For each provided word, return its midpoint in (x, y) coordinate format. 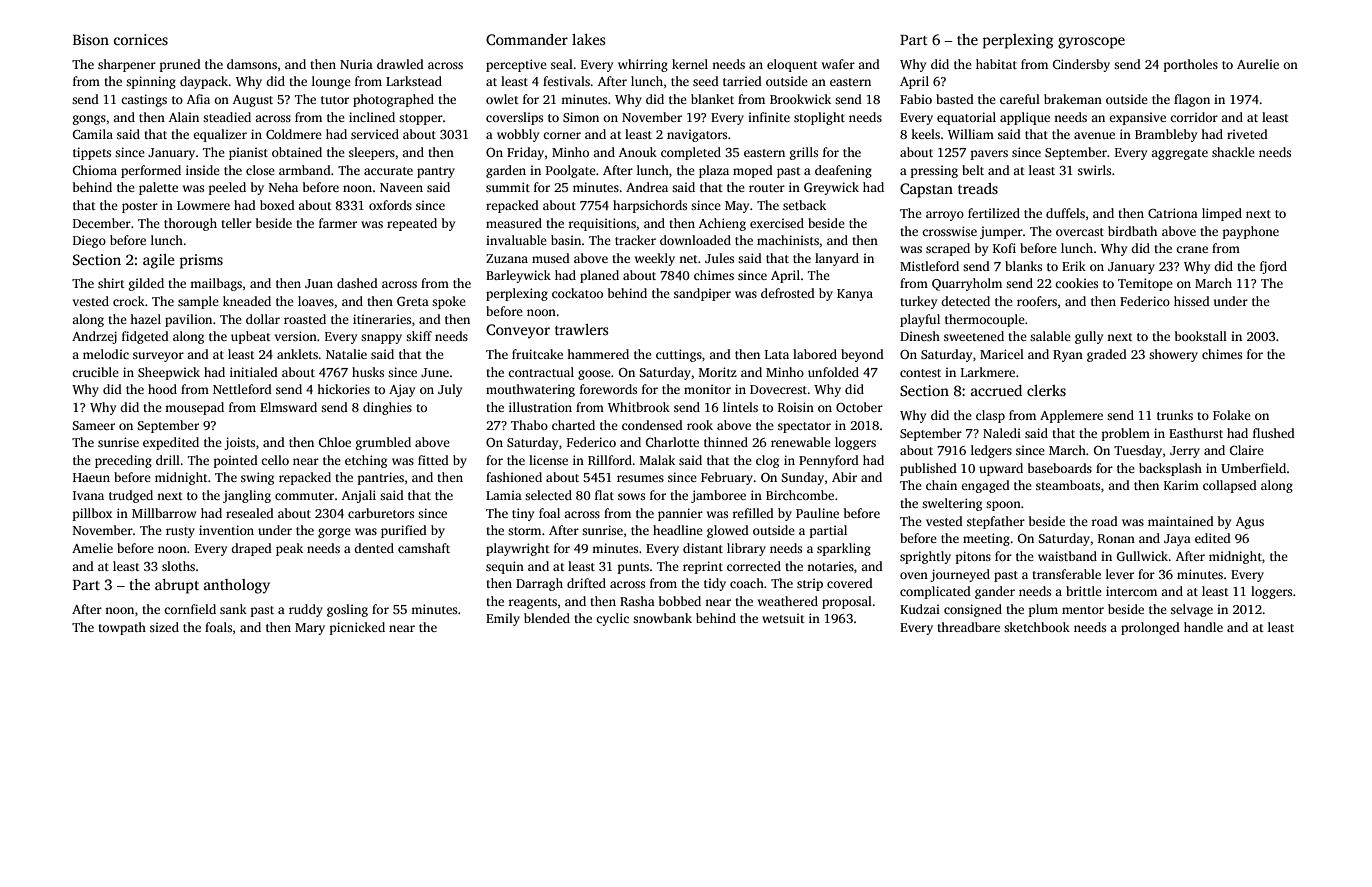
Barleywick (518, 276)
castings (144, 100)
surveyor (158, 357)
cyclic (612, 619)
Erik (1074, 266)
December (102, 223)
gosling (347, 610)
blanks (1023, 266)
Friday (525, 153)
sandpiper (702, 294)
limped (1222, 214)
